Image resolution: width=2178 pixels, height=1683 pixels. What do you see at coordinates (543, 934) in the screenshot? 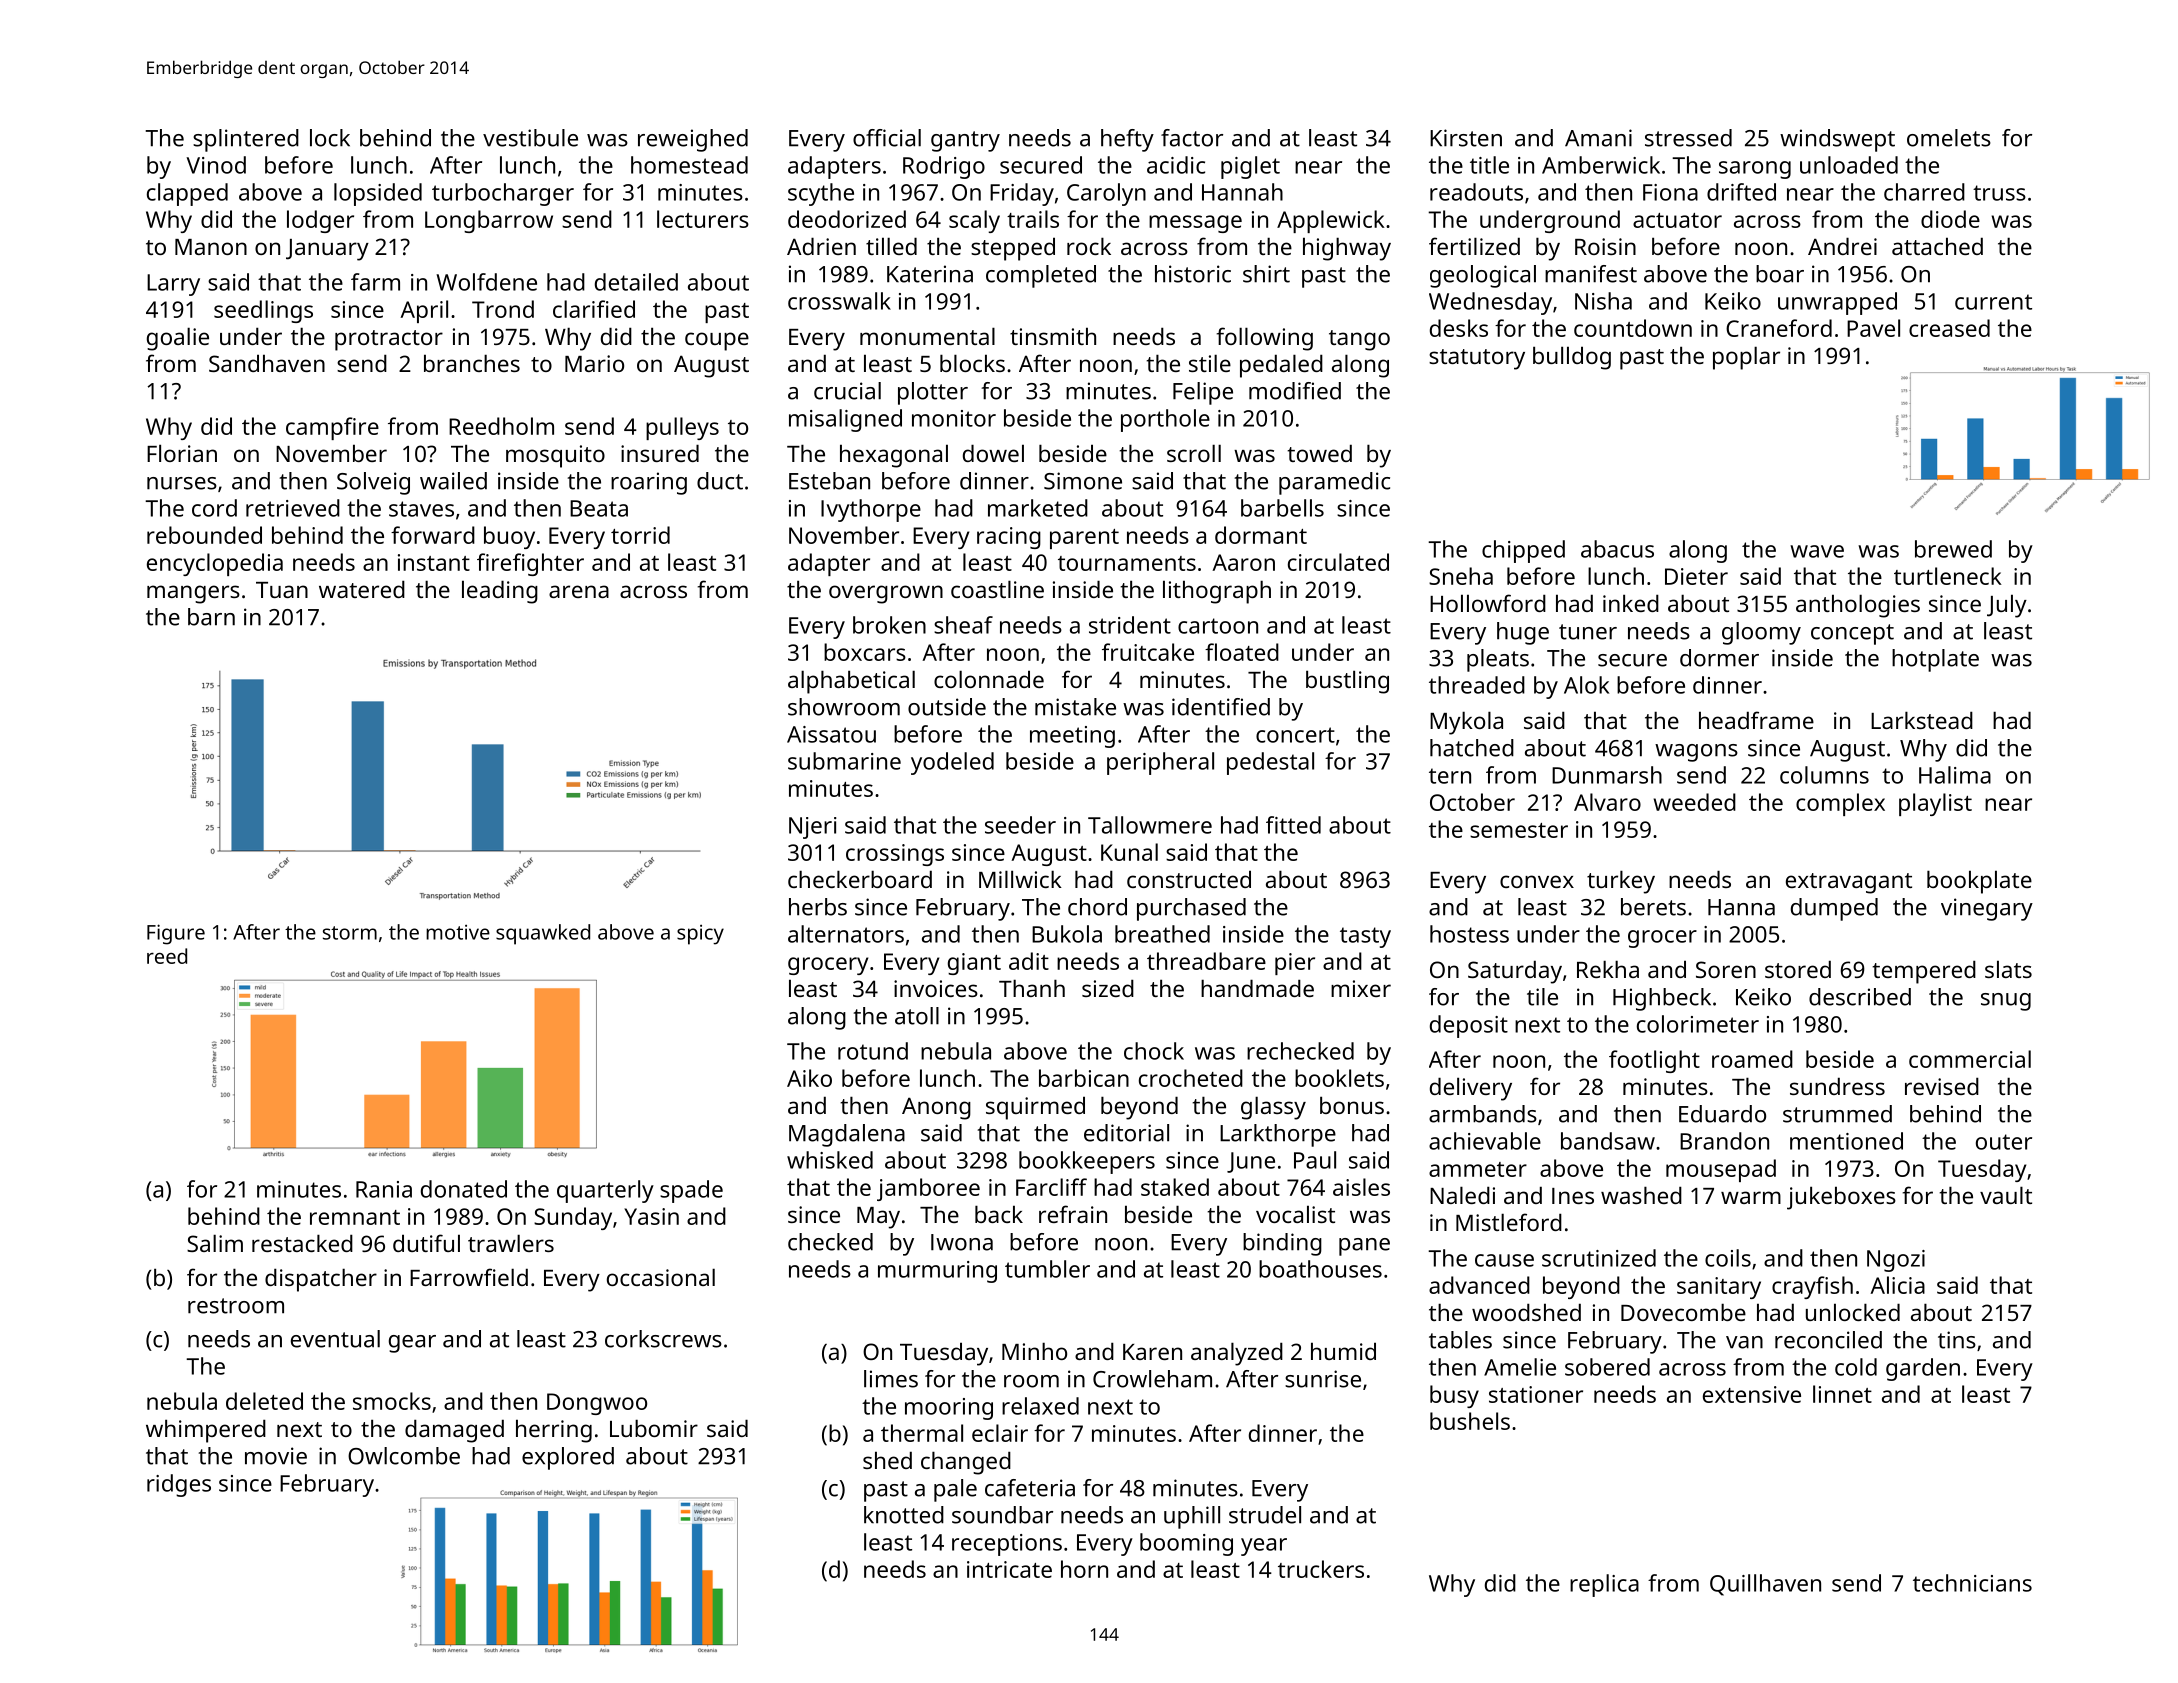
I see `squawked` at bounding box center [543, 934].
